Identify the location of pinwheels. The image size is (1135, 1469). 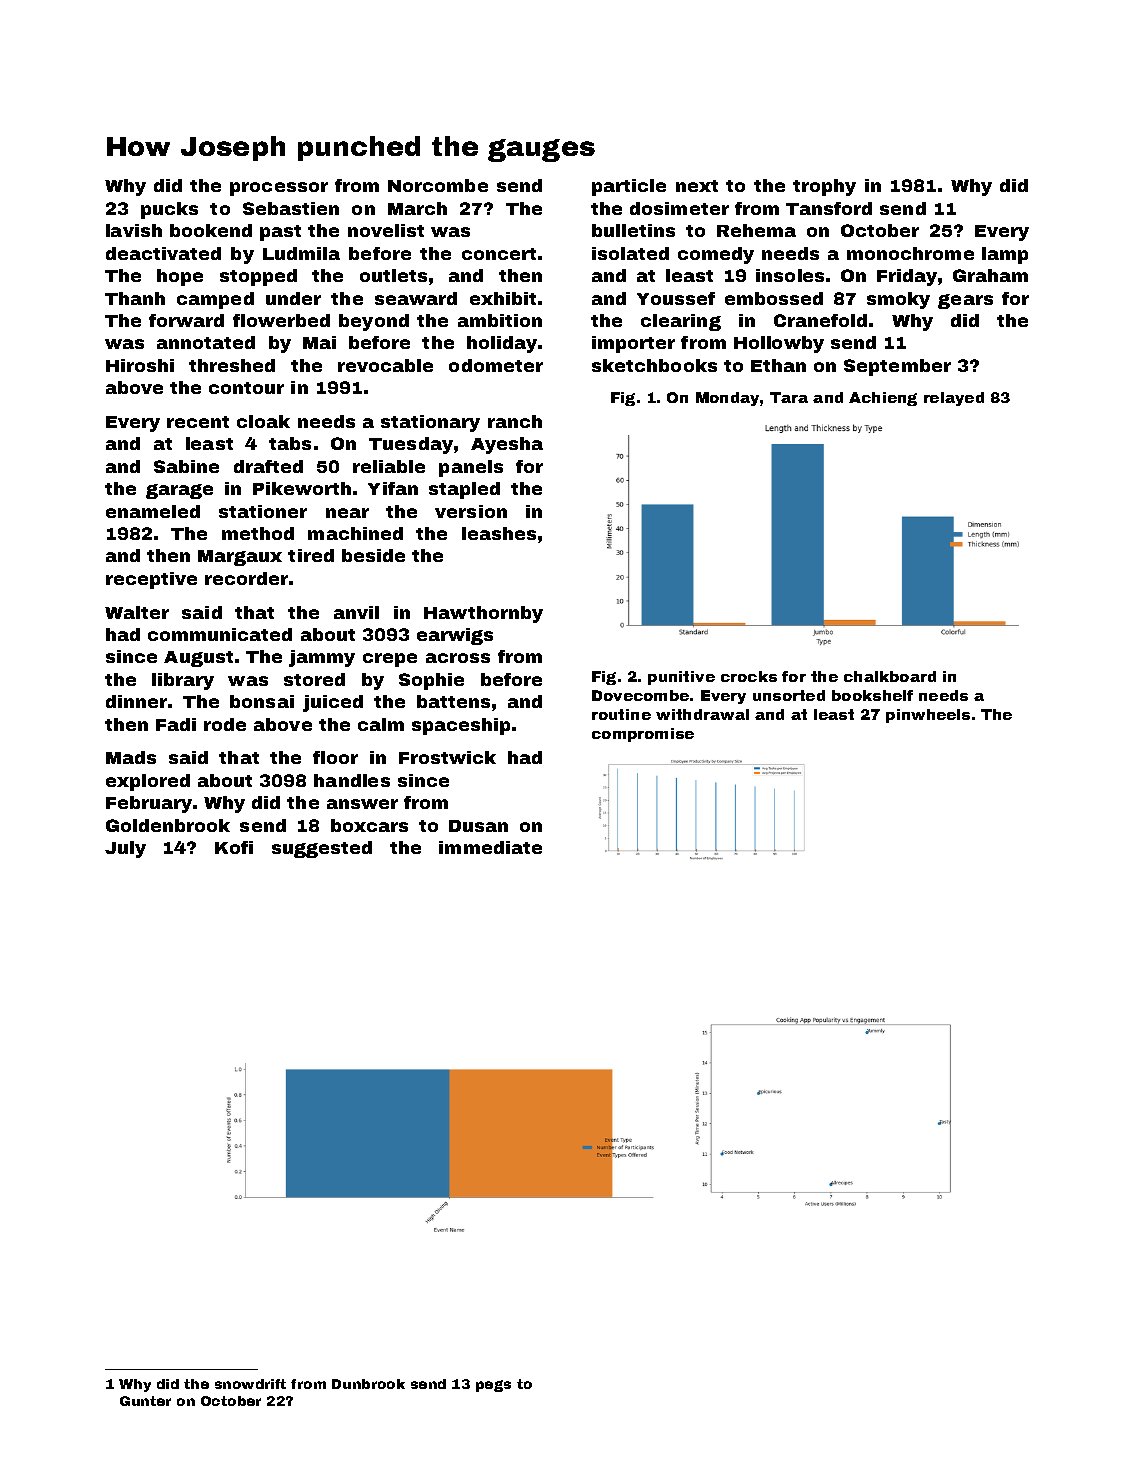
(928, 716).
